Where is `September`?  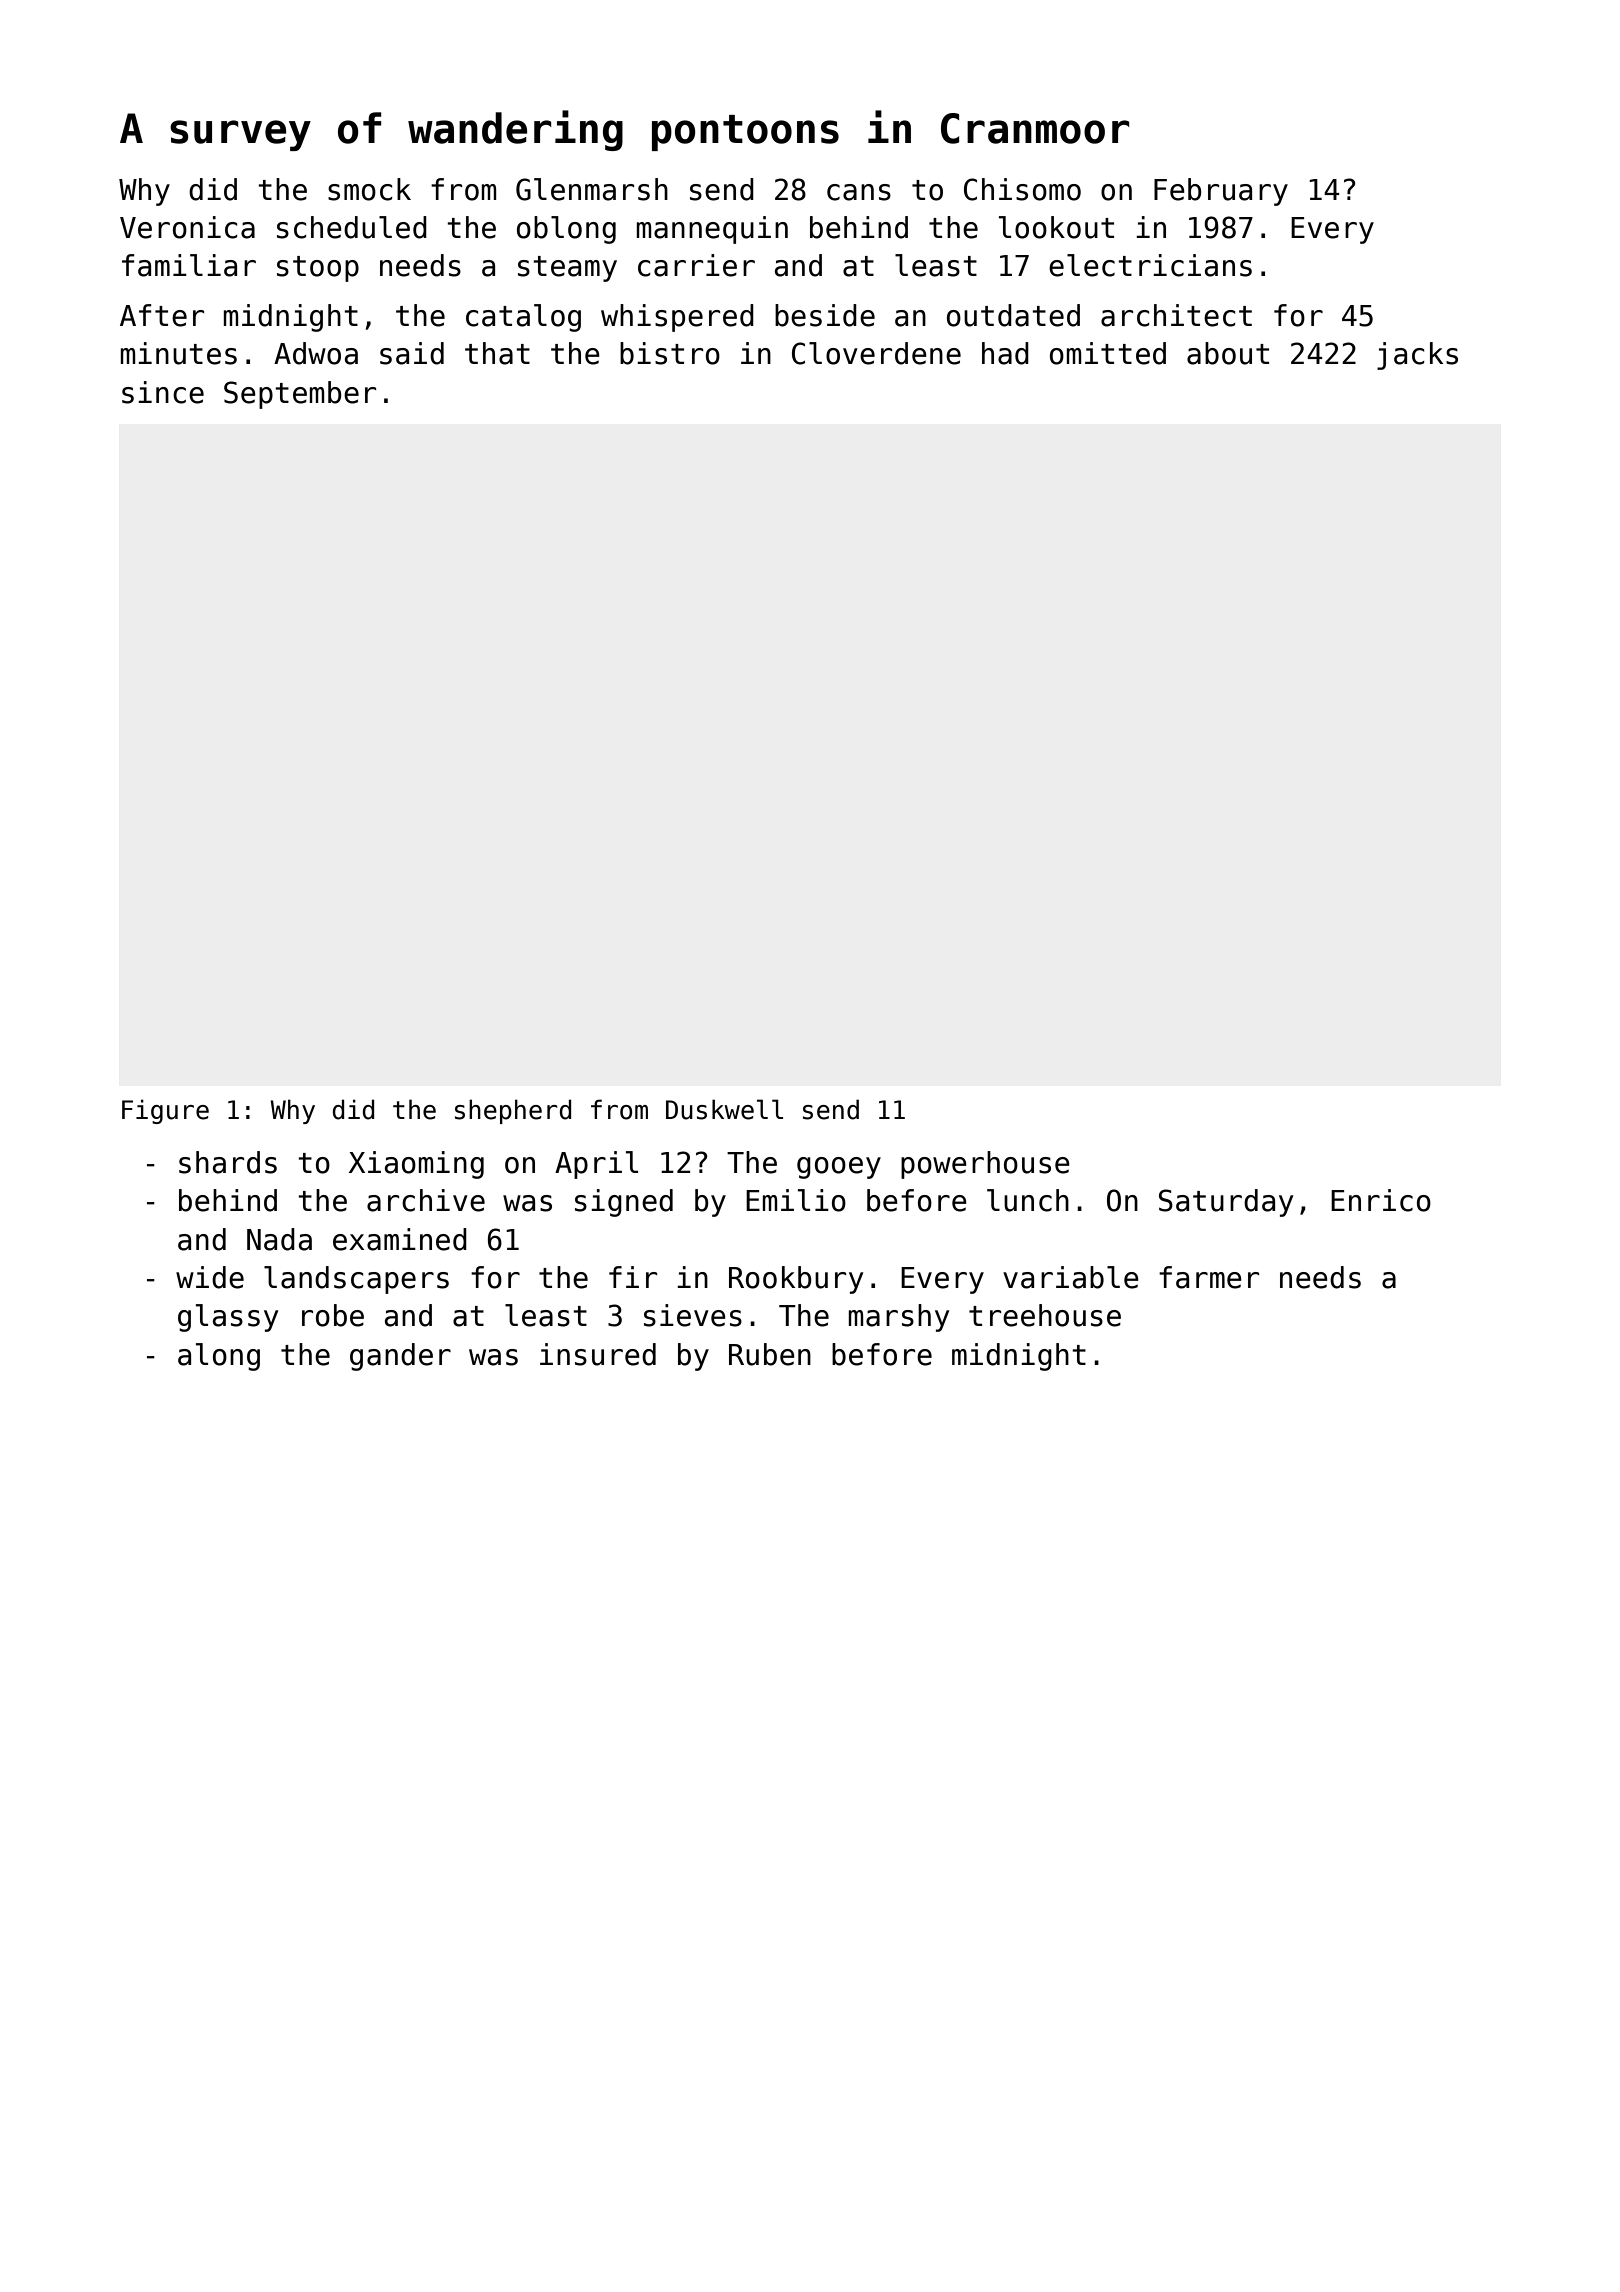
September is located at coordinates (300, 395).
